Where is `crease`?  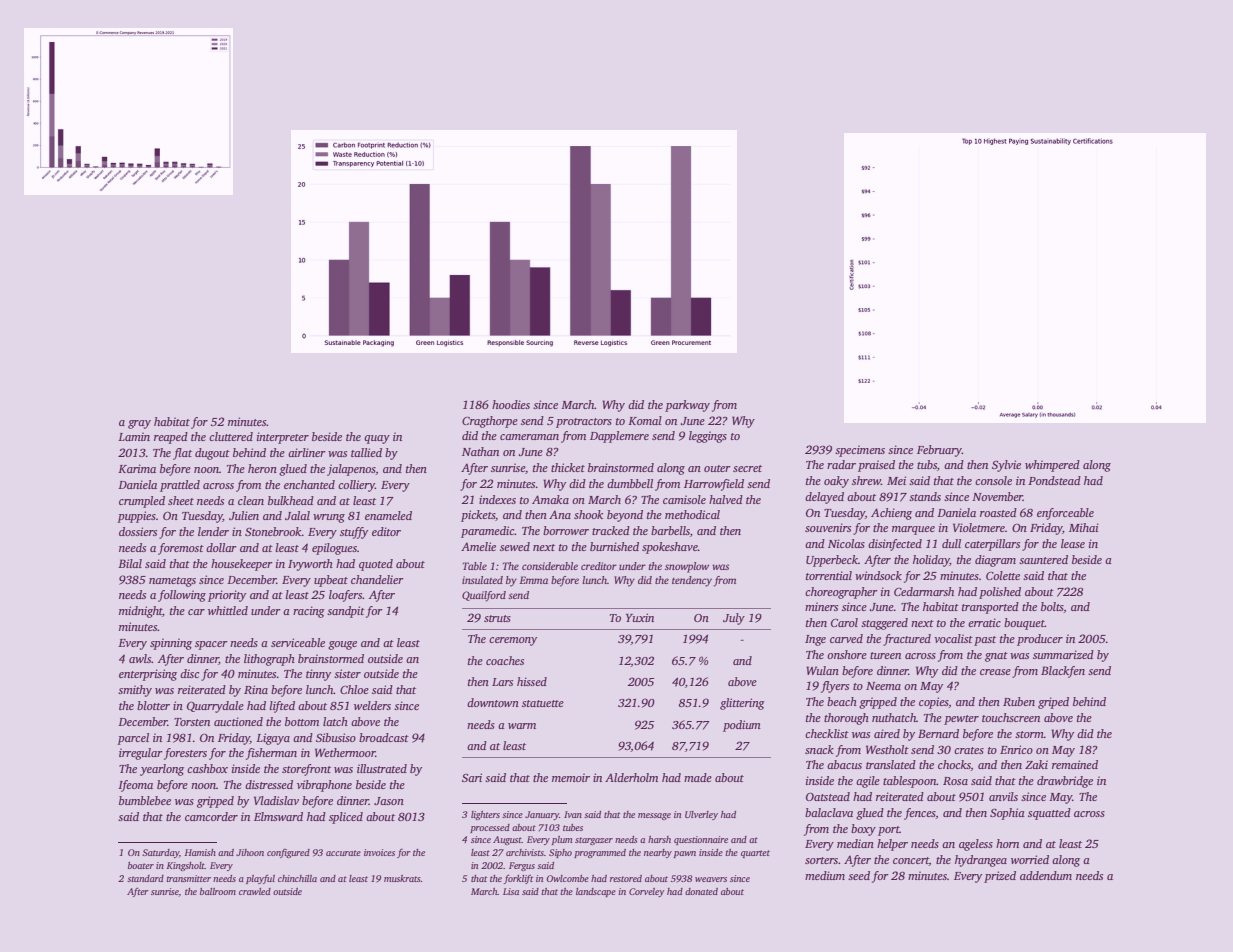
crease is located at coordinates (995, 672).
